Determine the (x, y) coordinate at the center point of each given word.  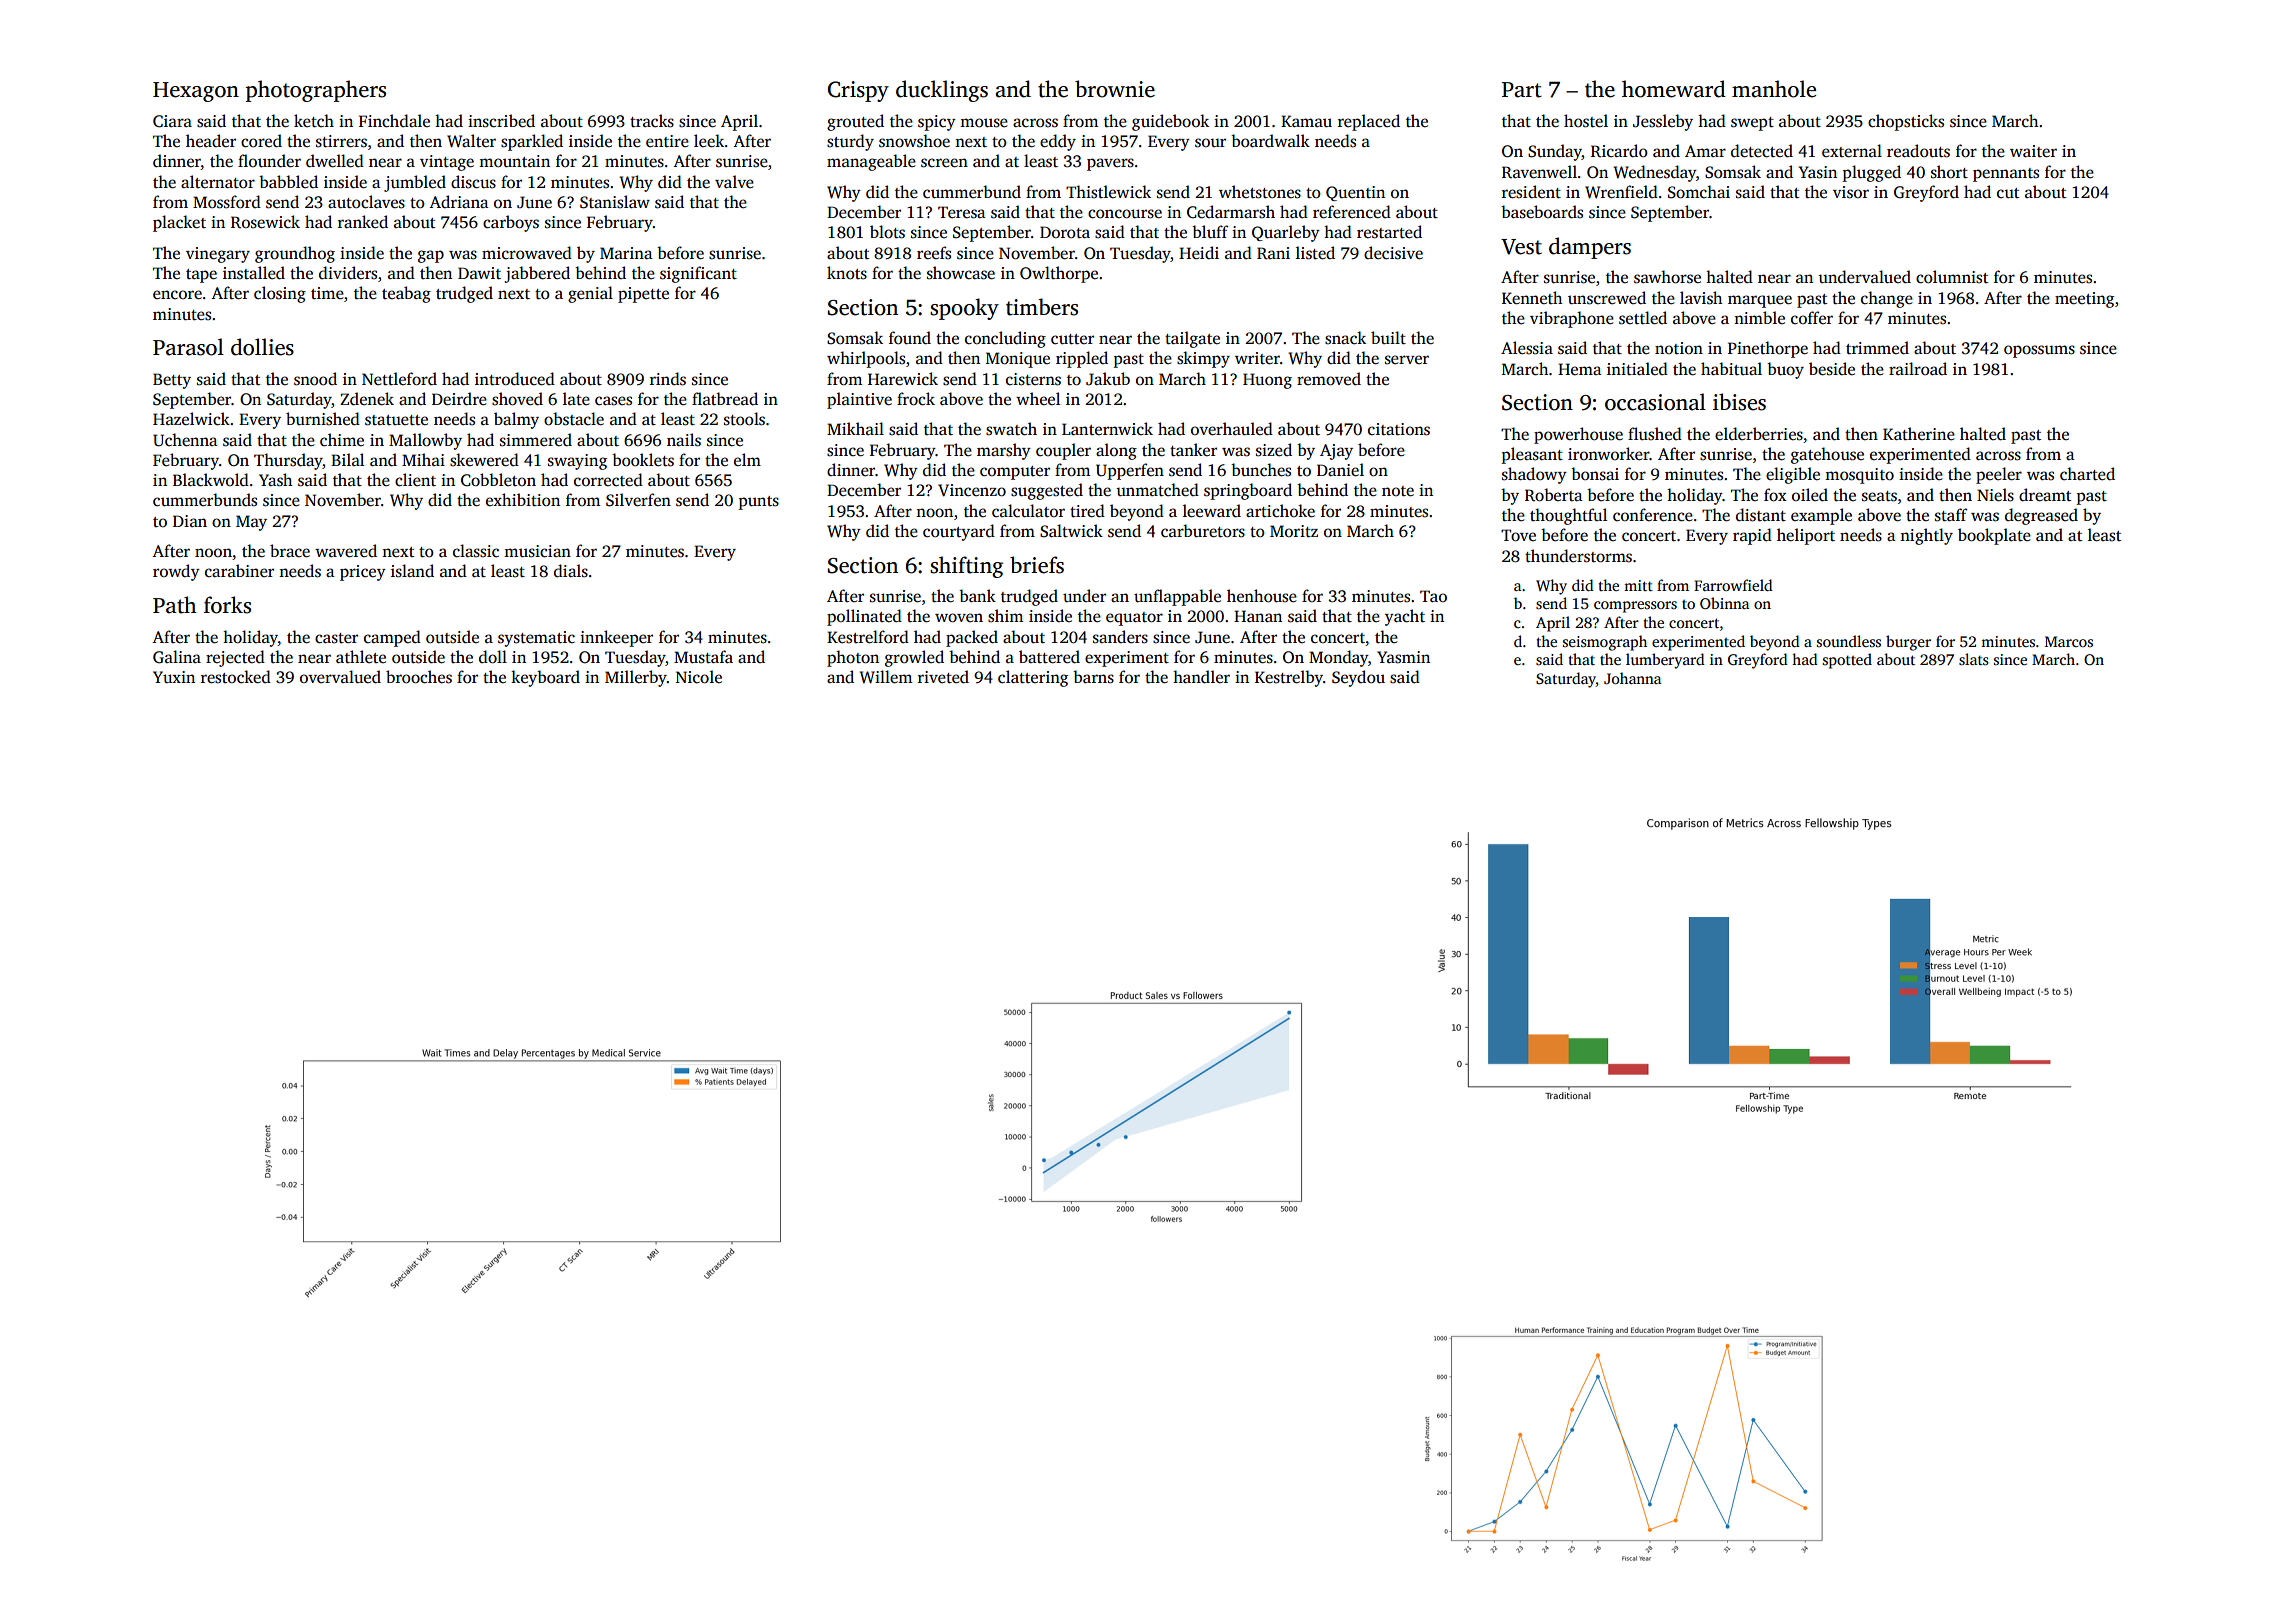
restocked (236, 677)
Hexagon (196, 92)
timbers (1042, 307)
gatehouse (1827, 455)
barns (1093, 677)
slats (1974, 659)
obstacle (574, 419)
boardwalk (1270, 141)
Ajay (1336, 452)
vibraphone (1572, 319)
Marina (626, 253)
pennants (2006, 175)
